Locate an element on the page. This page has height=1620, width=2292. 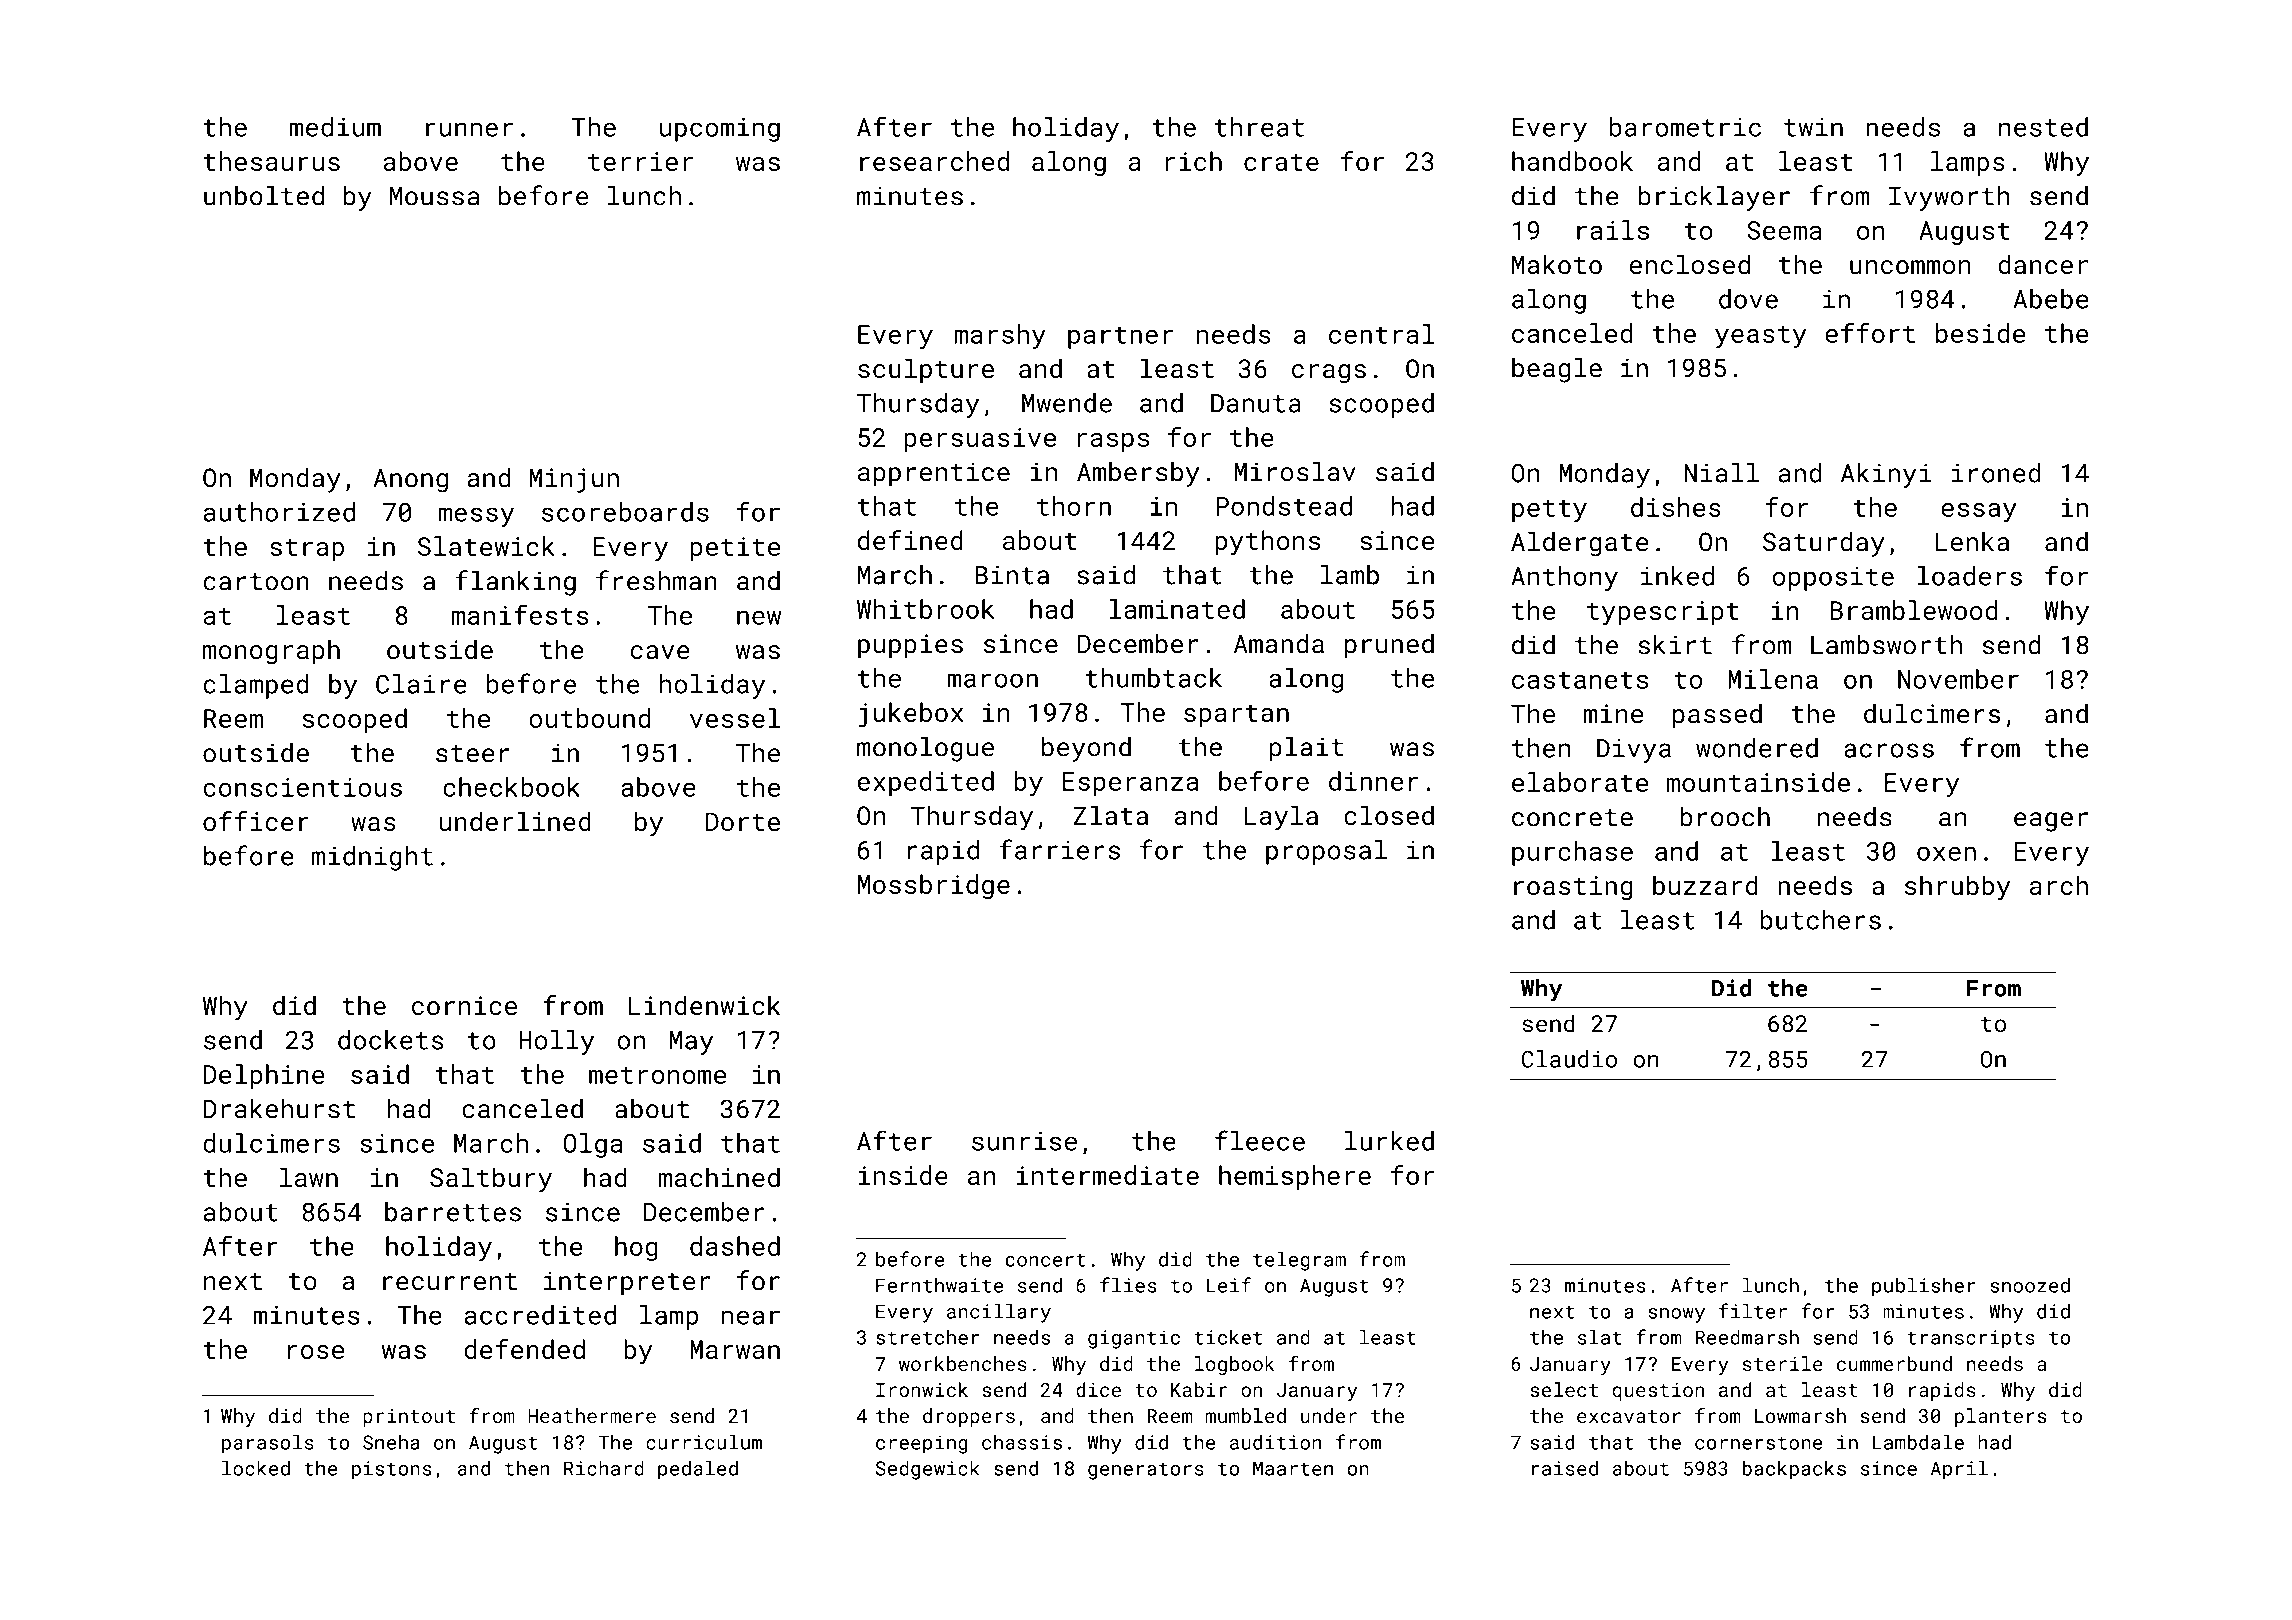
generators is located at coordinates (1146, 1471).
